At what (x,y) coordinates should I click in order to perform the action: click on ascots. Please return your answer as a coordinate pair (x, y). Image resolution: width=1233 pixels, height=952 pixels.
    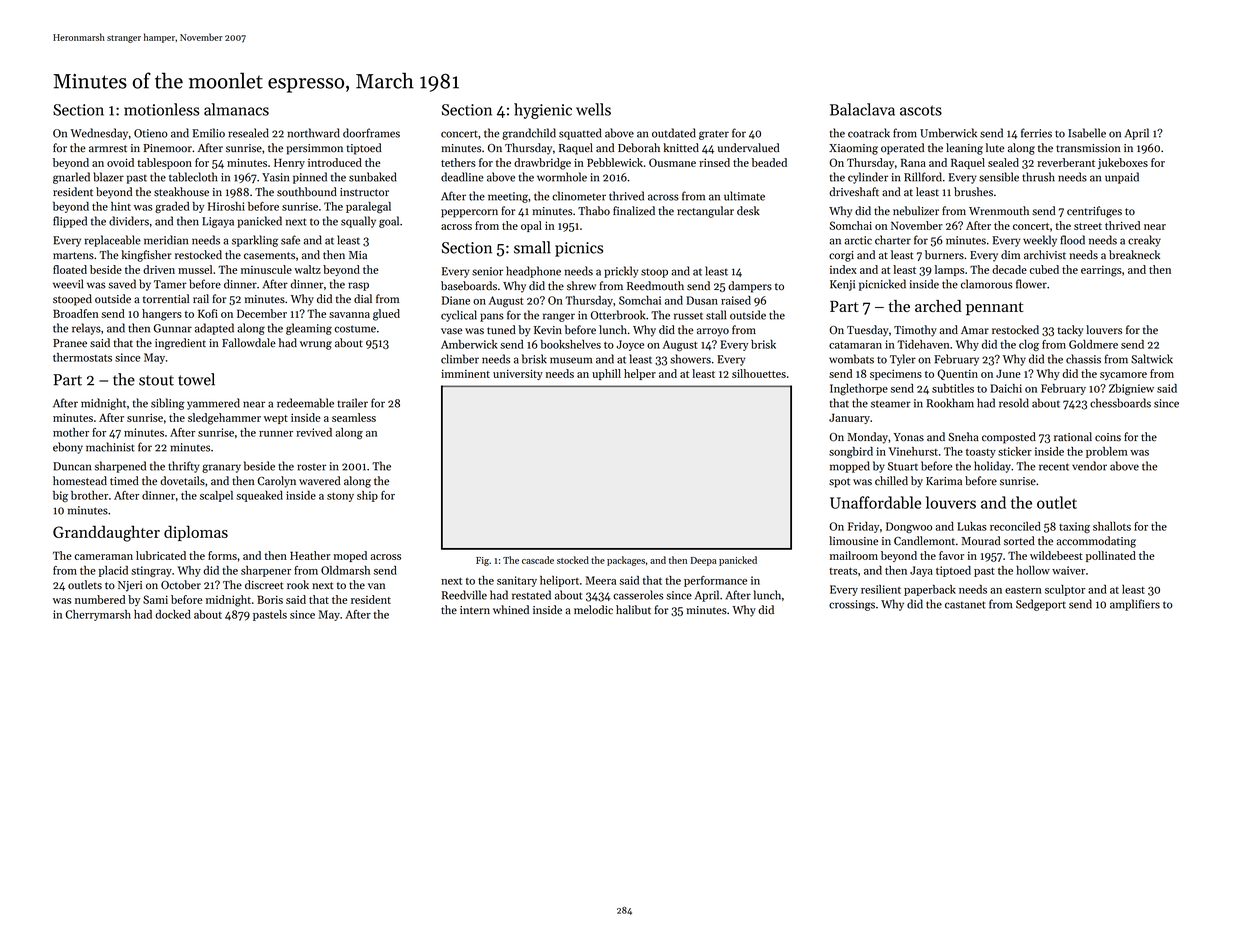
    Looking at the image, I should click on (921, 110).
